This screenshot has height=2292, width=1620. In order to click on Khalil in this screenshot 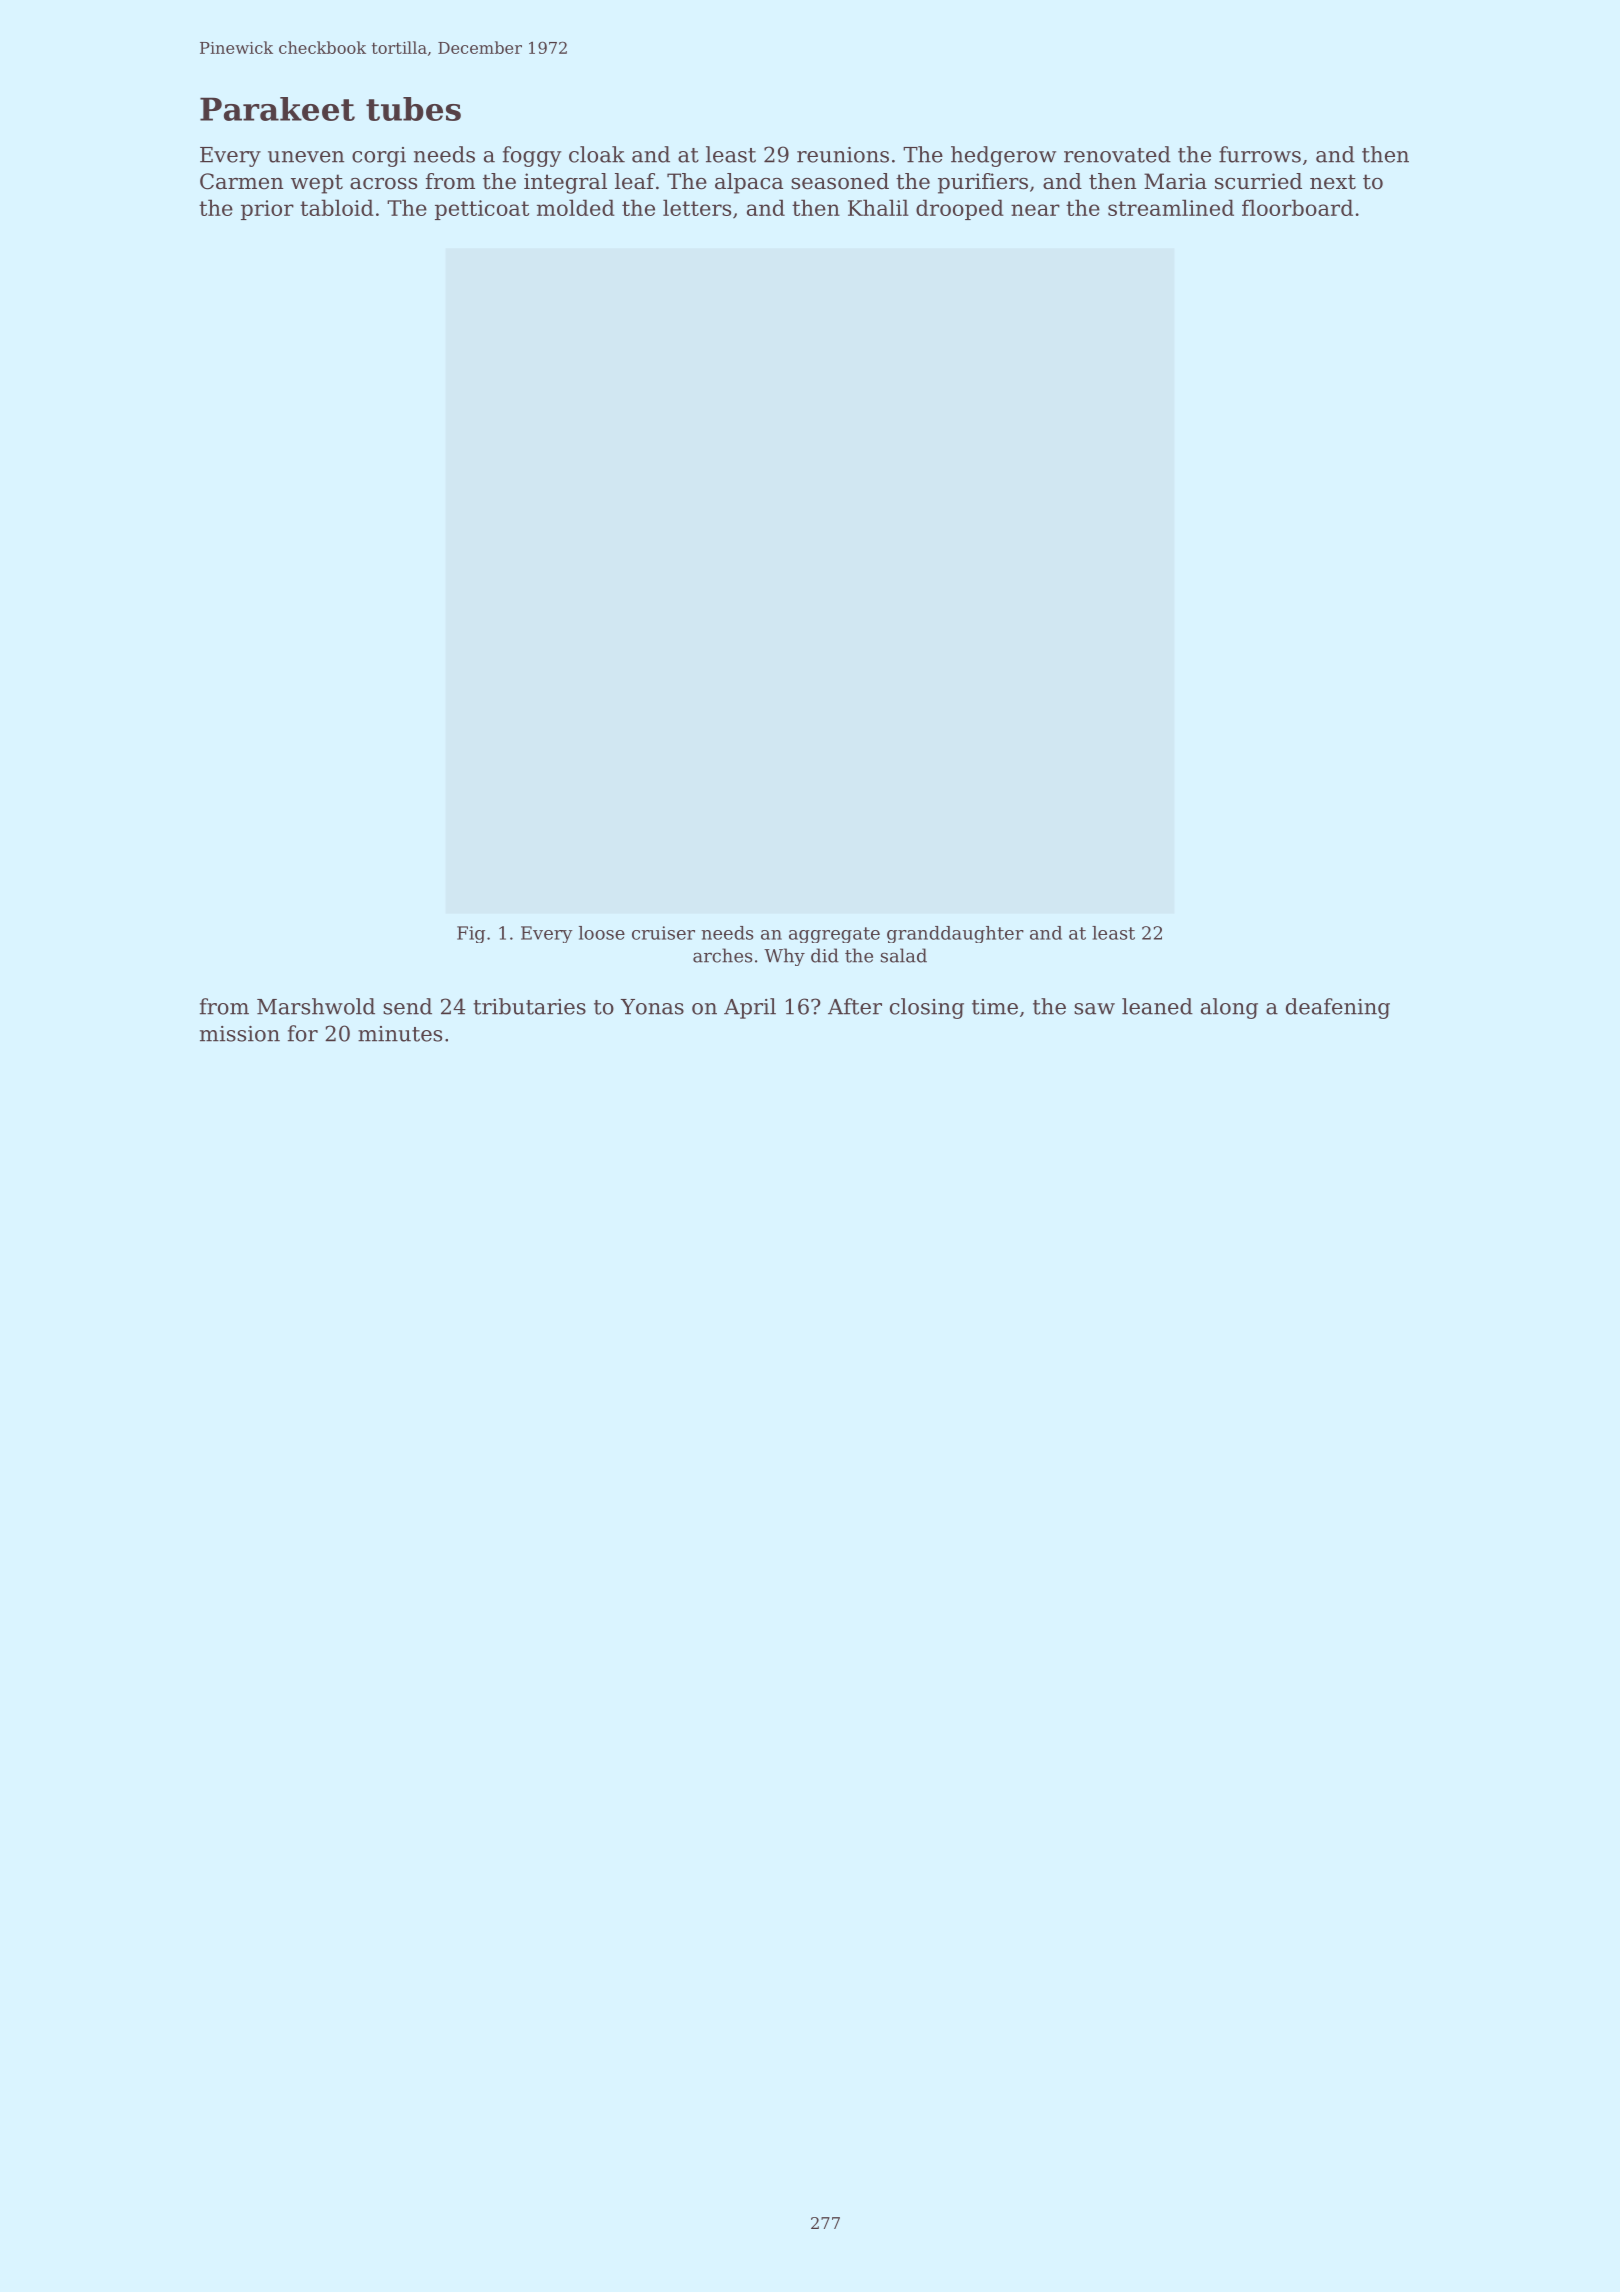, I will do `click(878, 207)`.
